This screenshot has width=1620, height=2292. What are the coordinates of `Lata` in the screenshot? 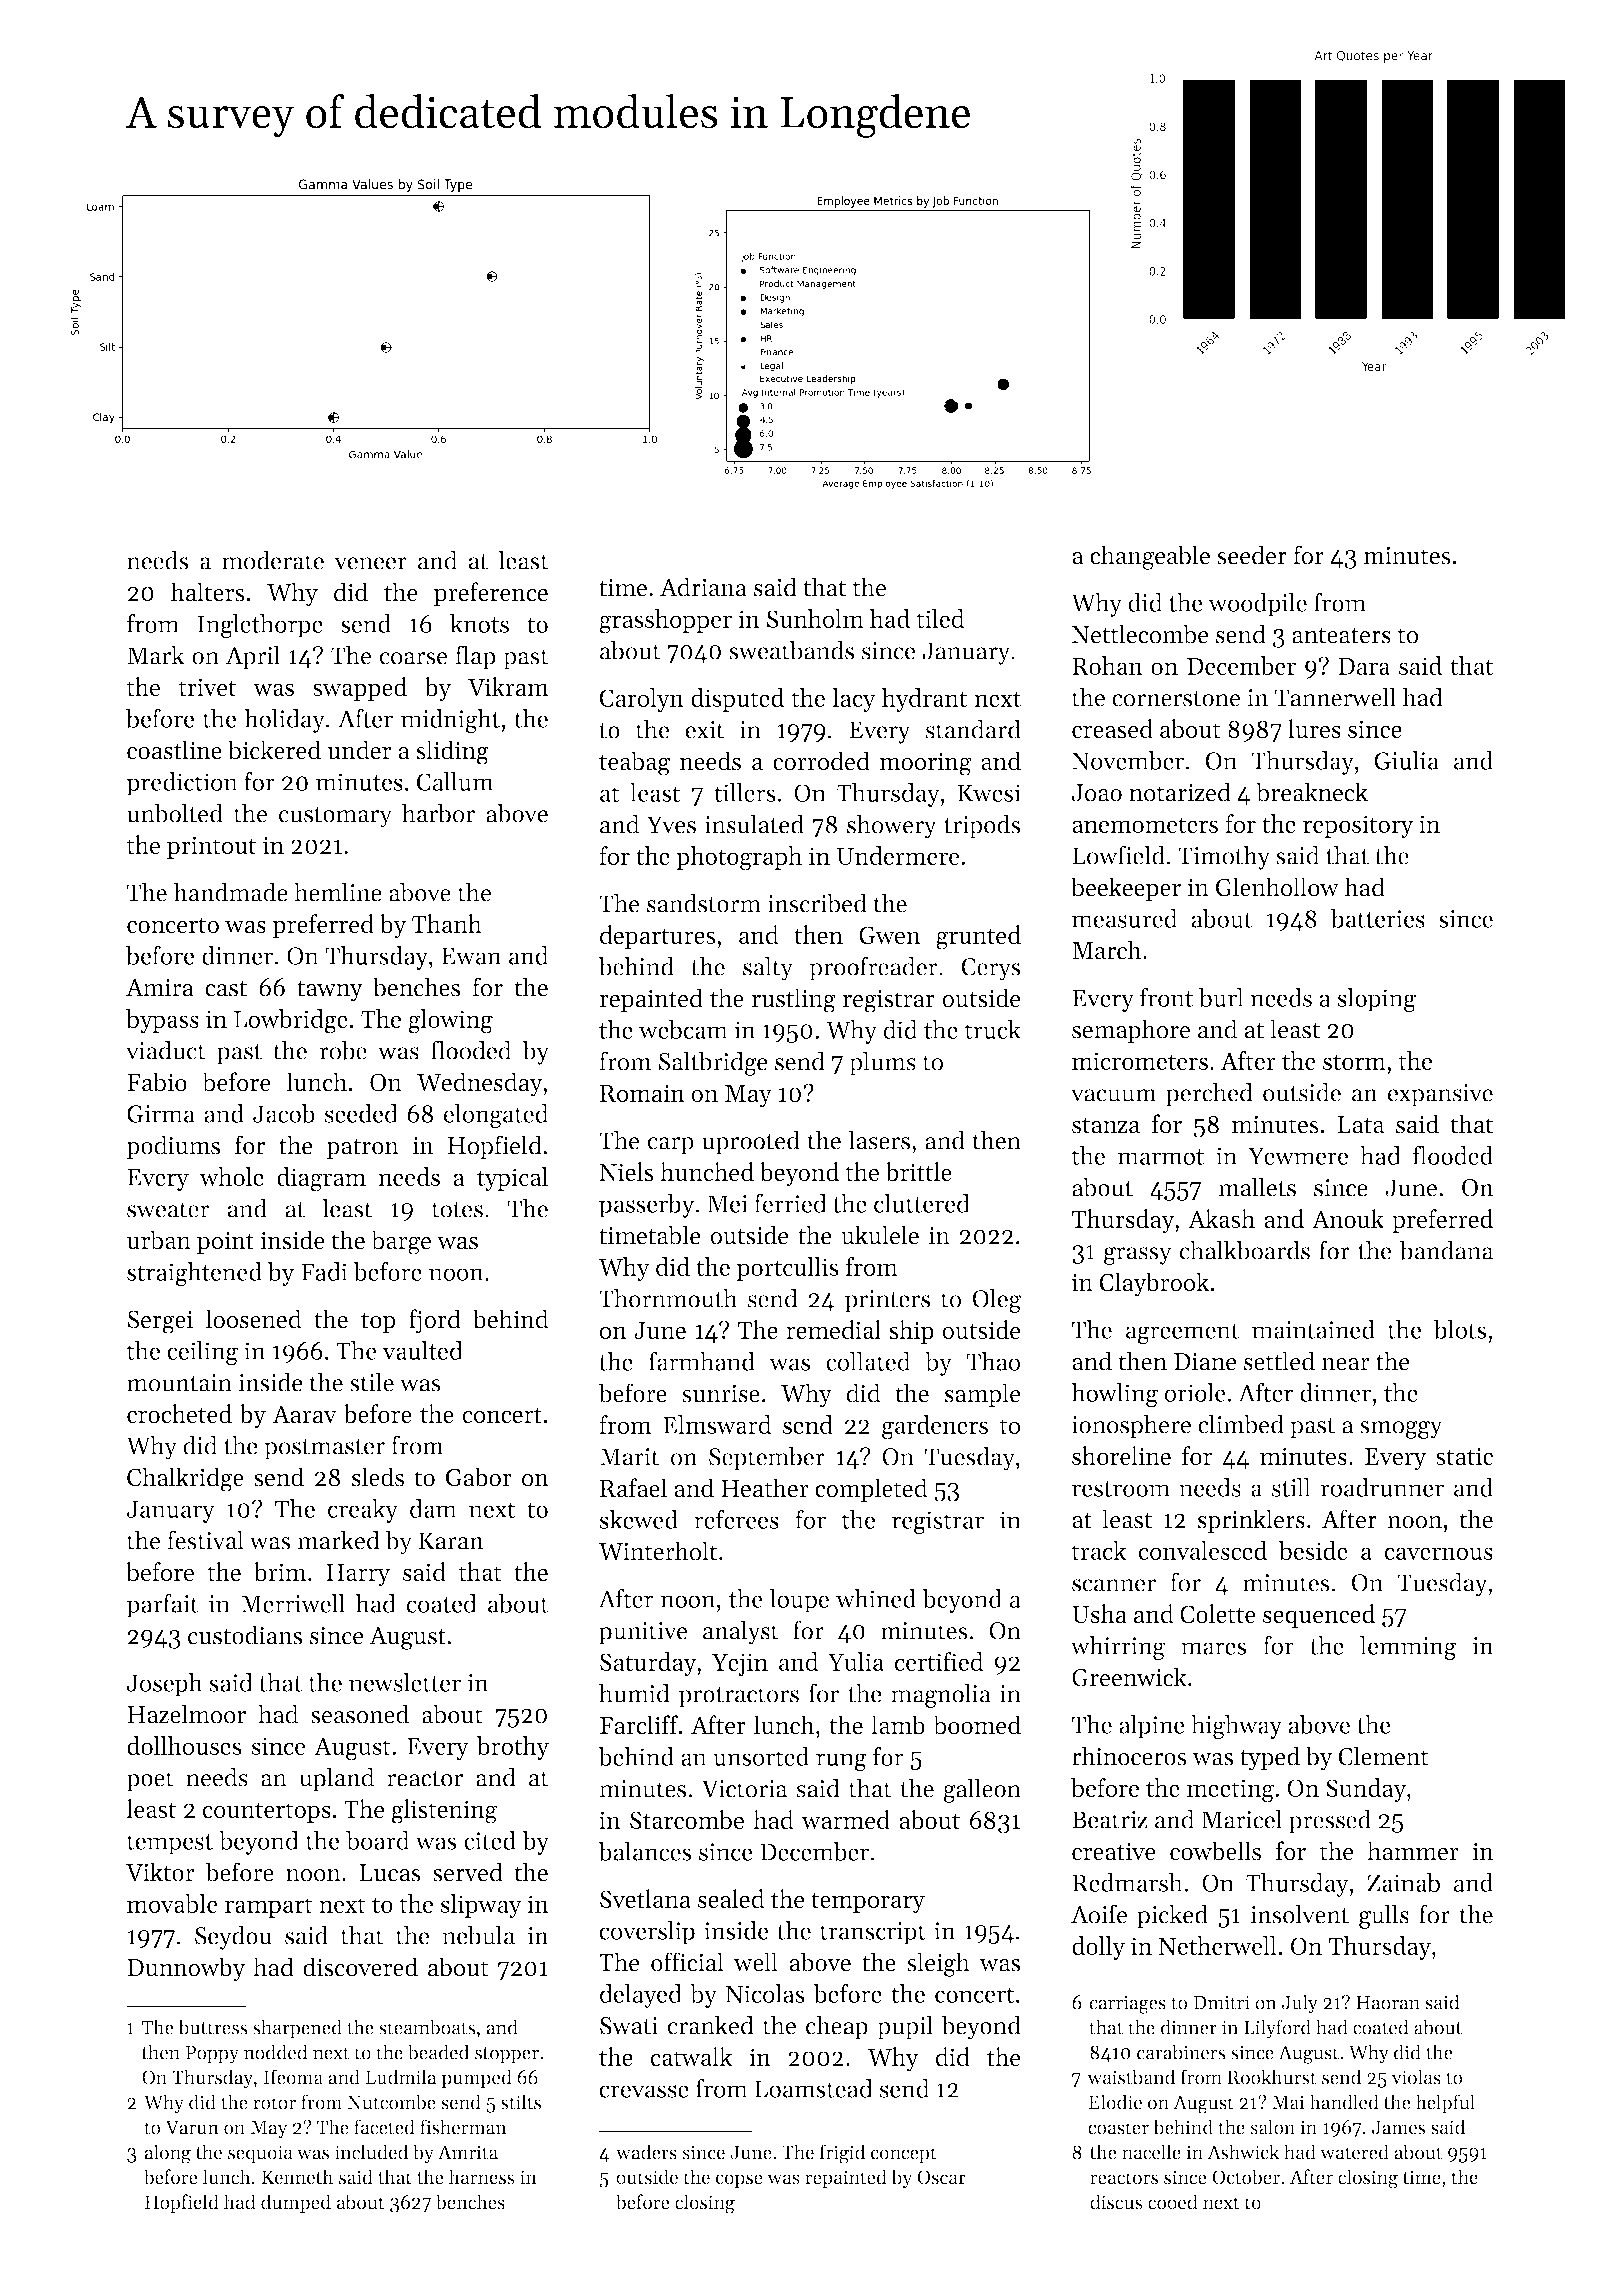 It's located at (1361, 1125).
